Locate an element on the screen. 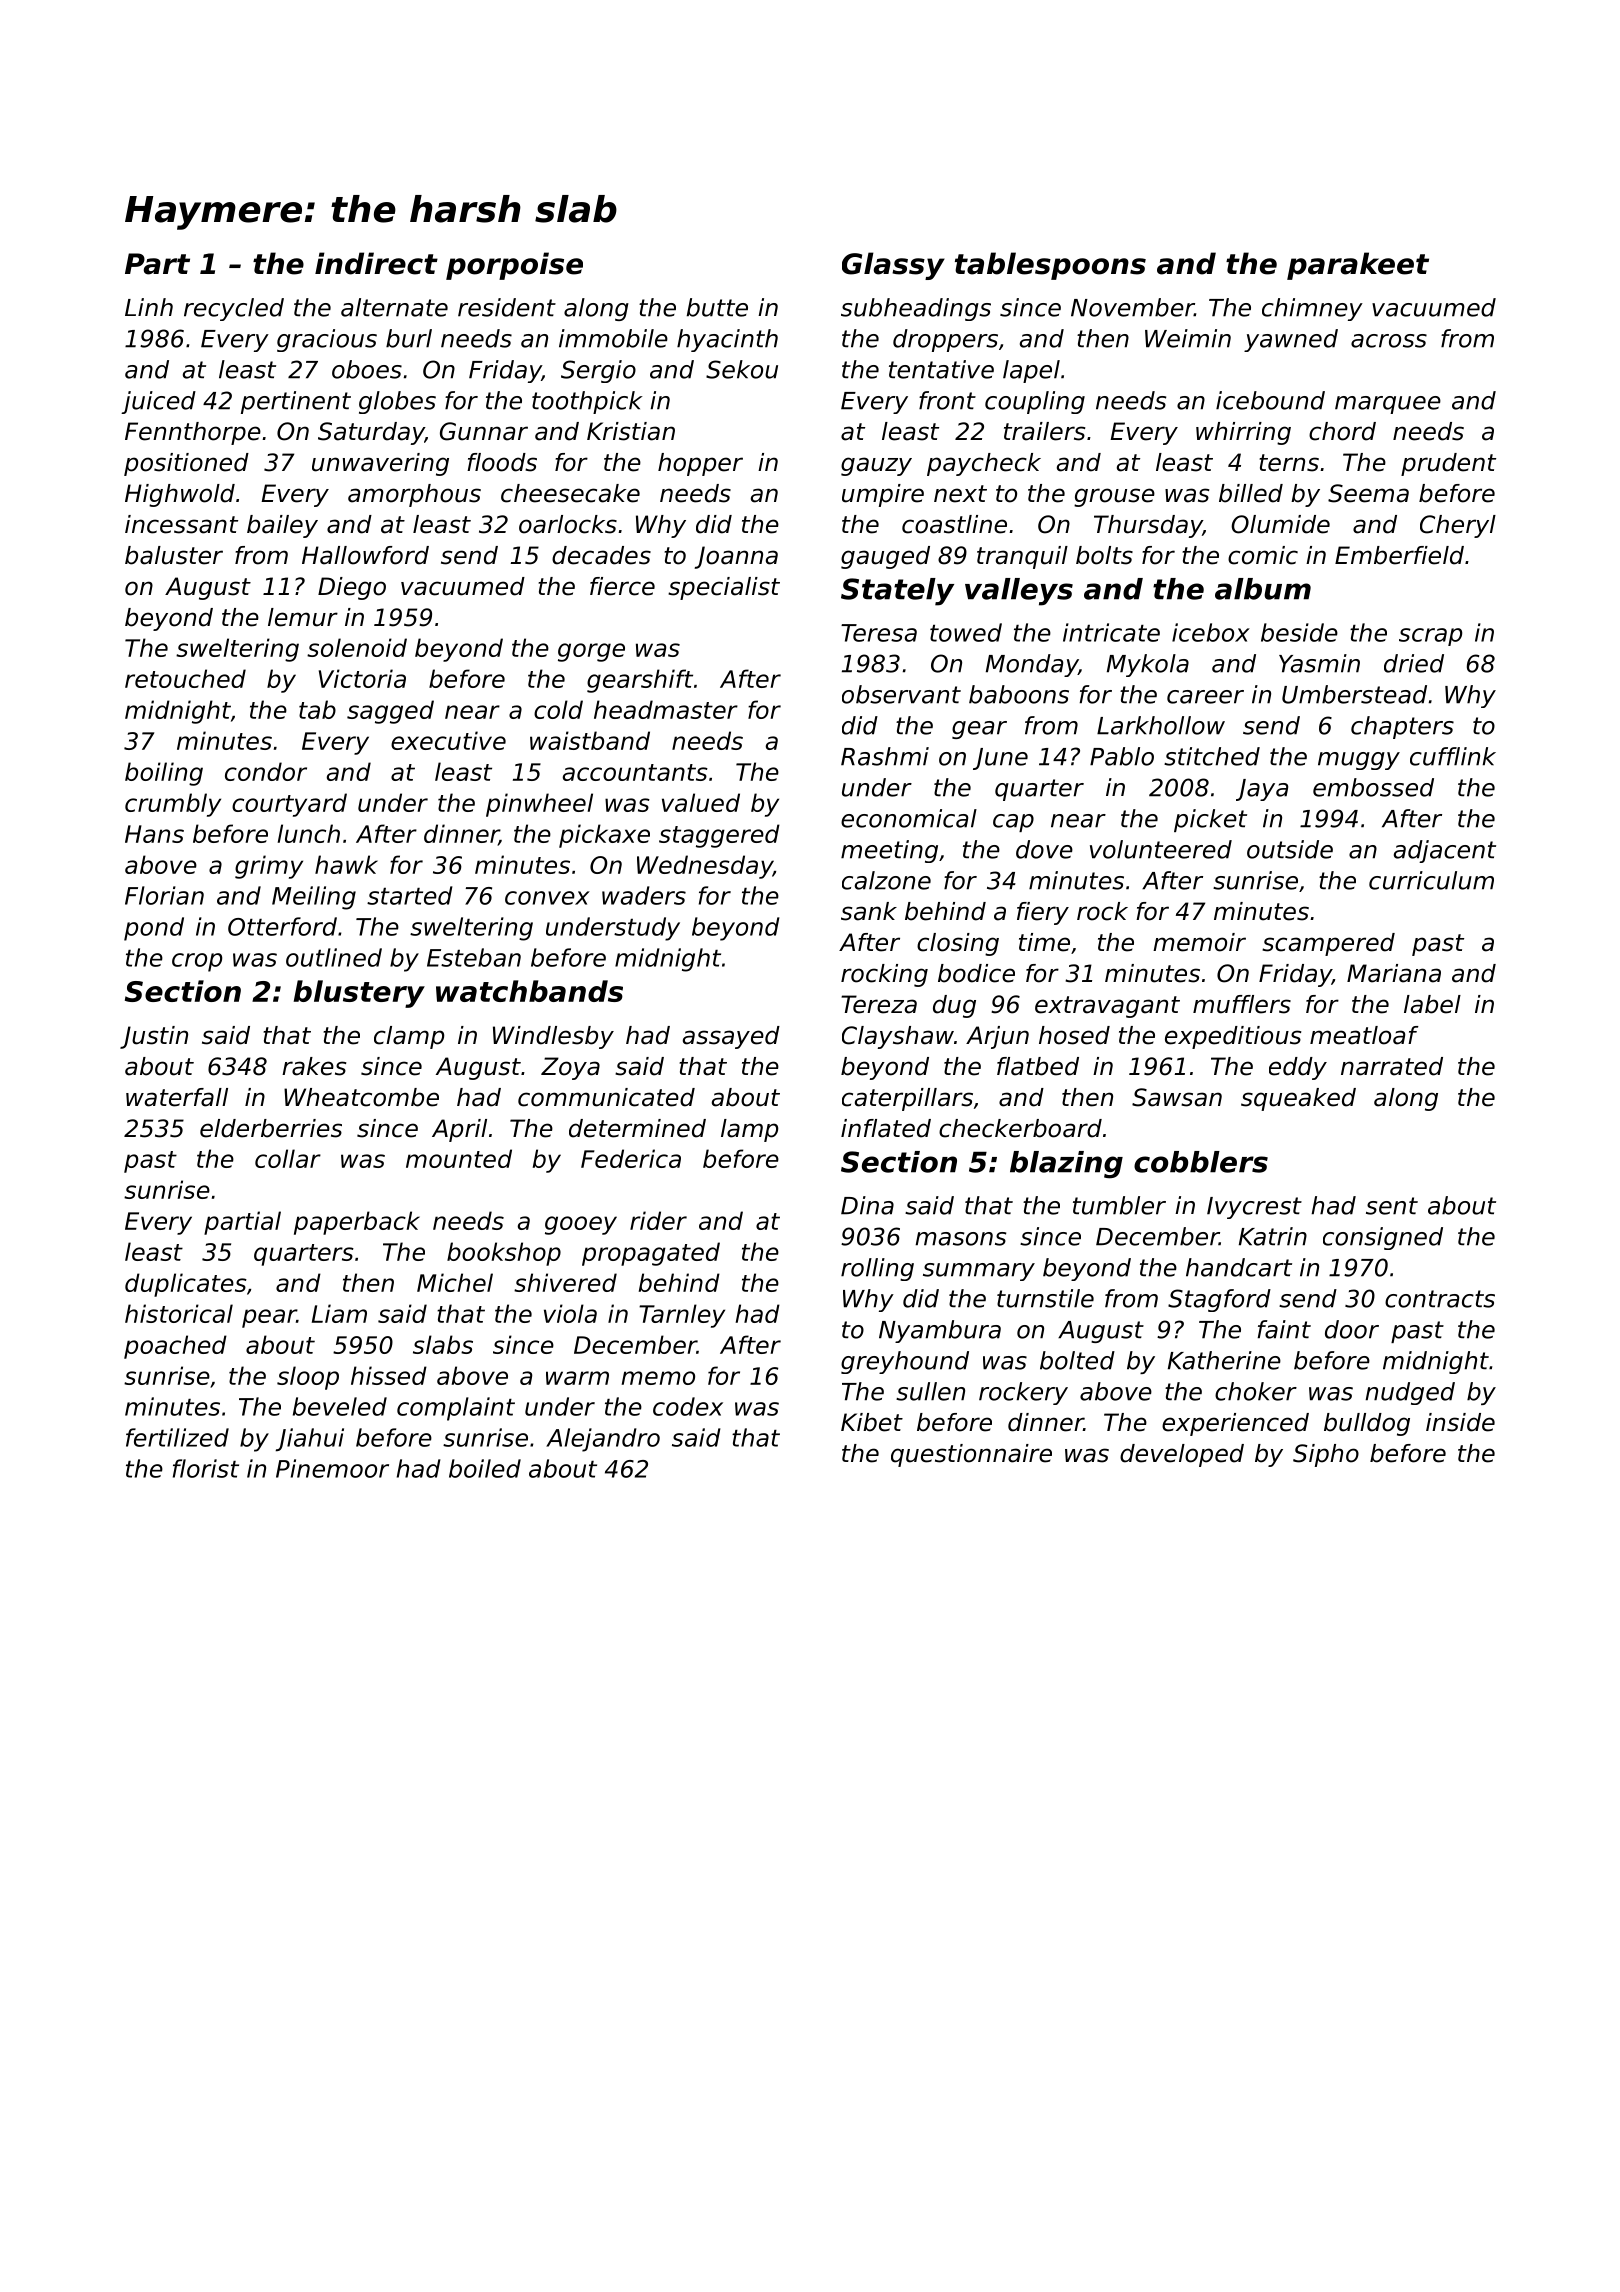  Sipho is located at coordinates (1326, 1455).
